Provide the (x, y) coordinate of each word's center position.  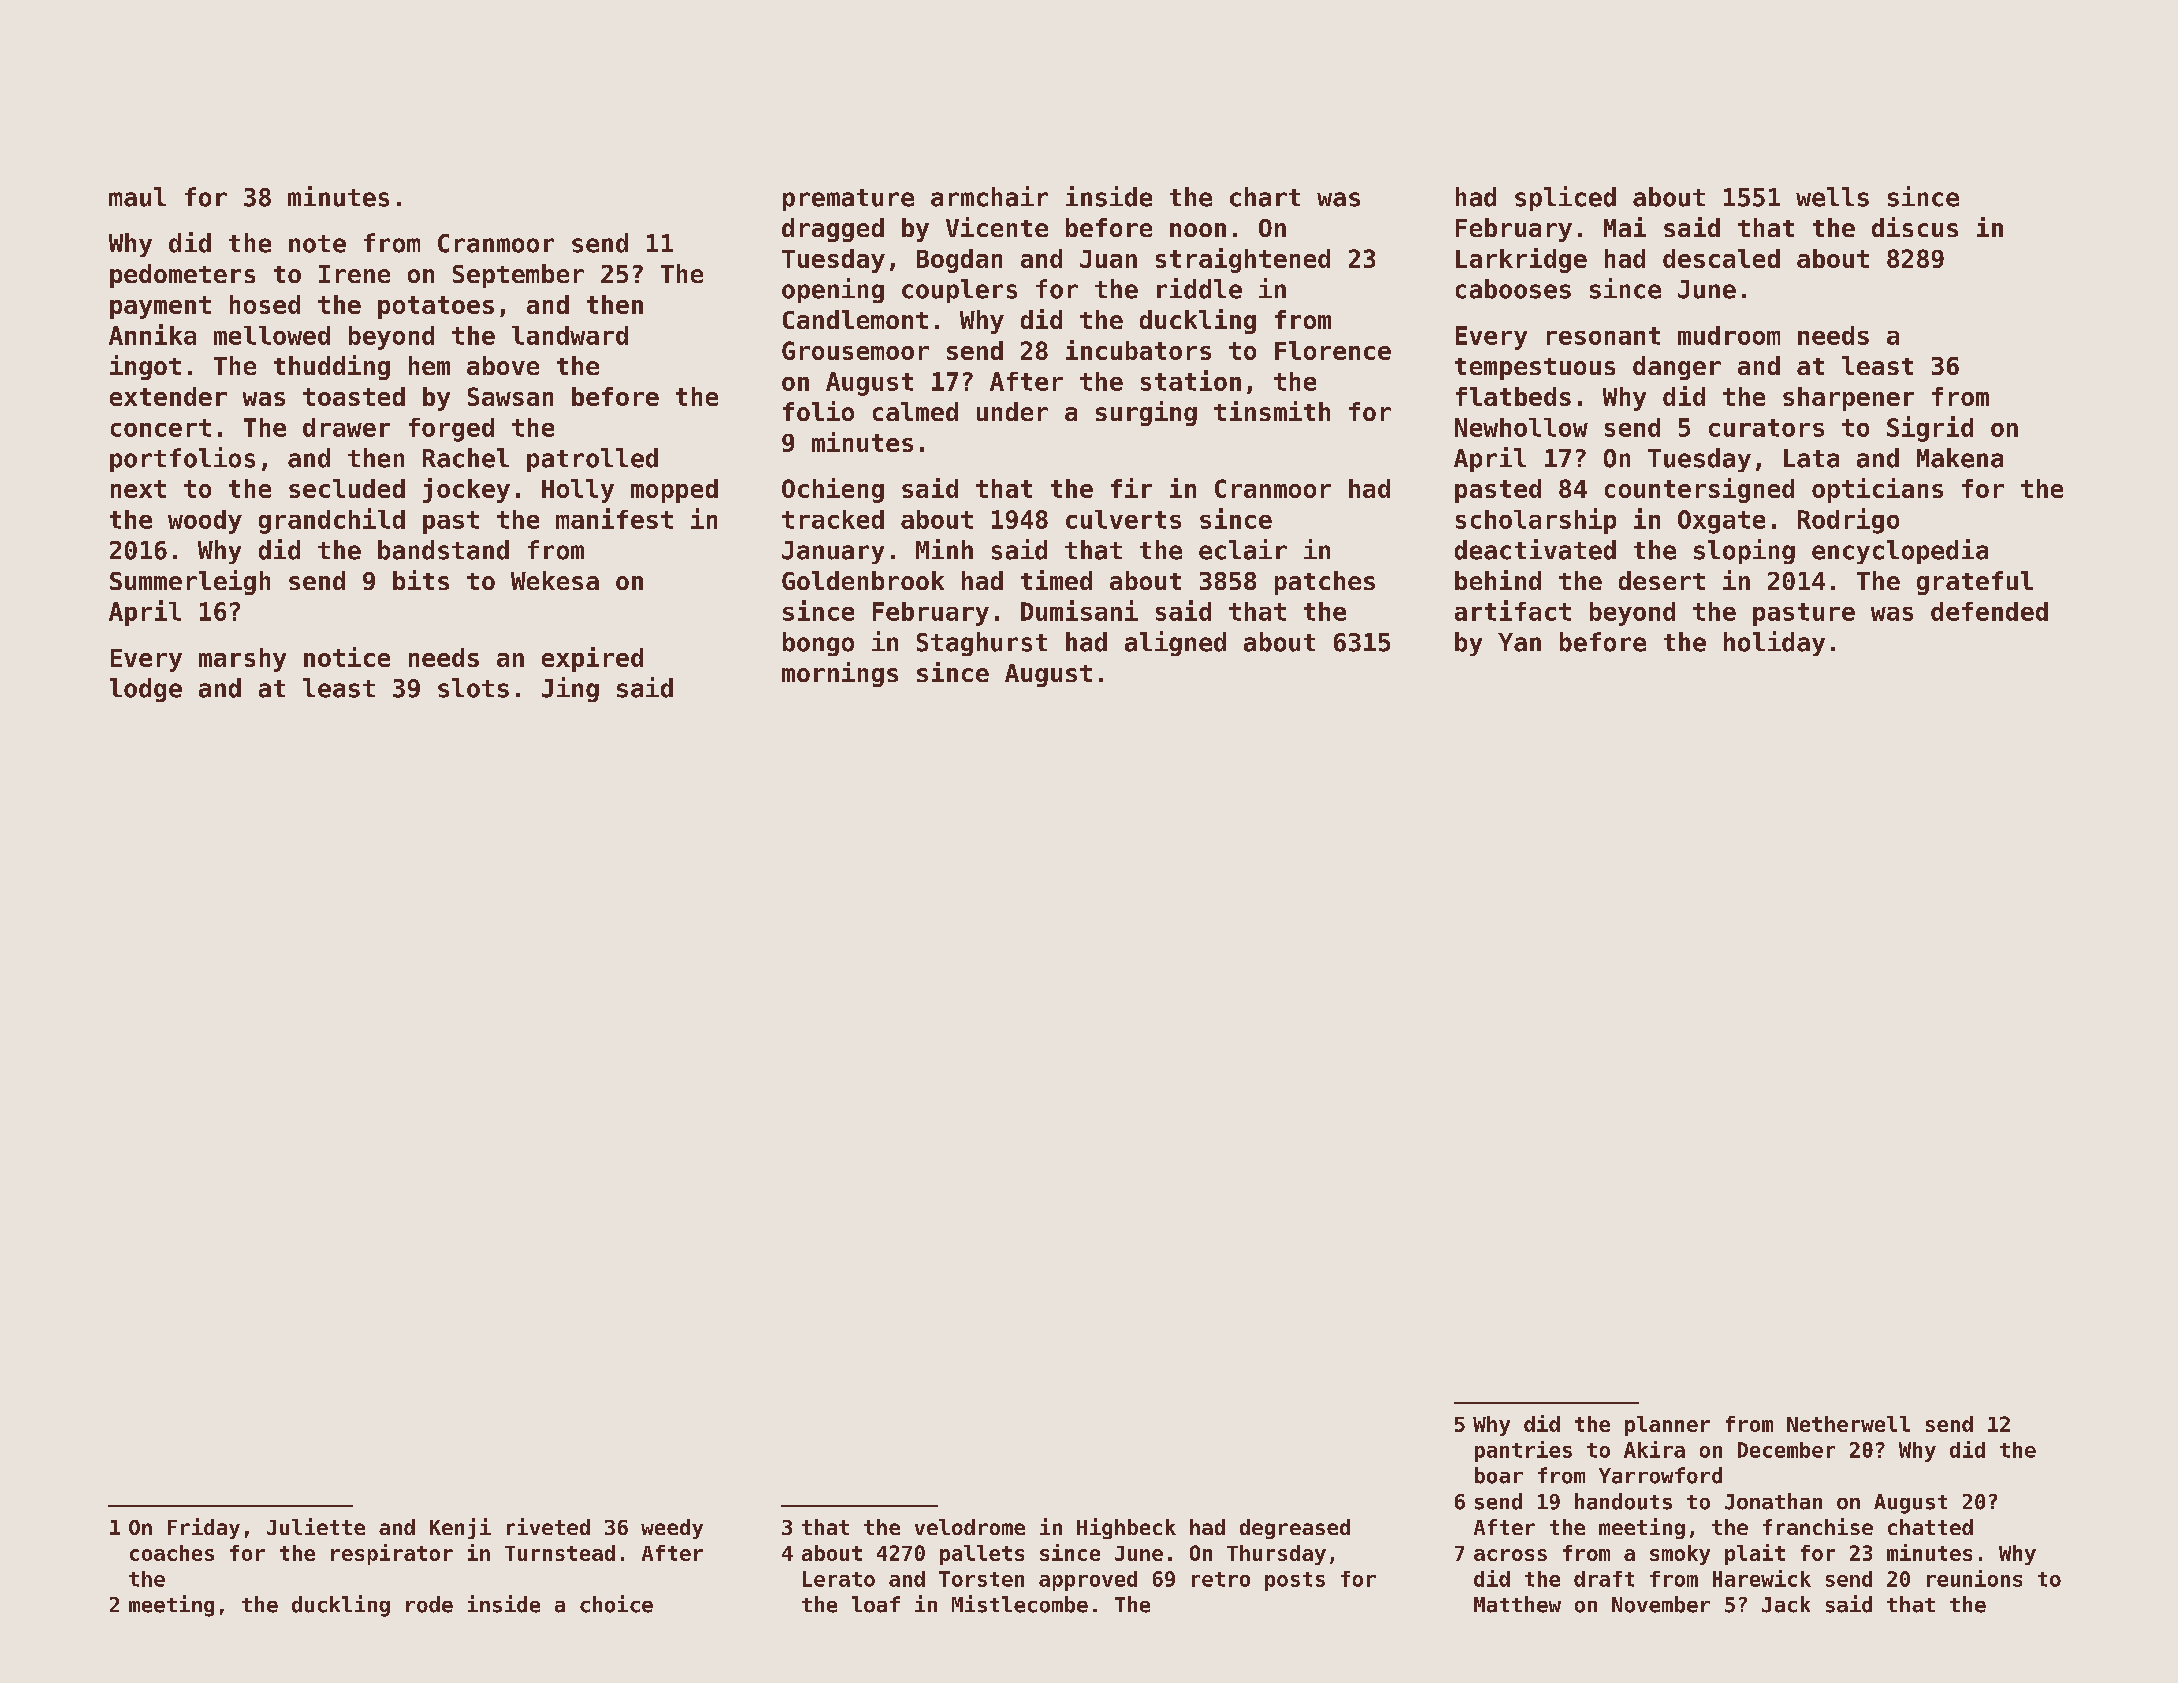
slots (473, 688)
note (317, 244)
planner (1667, 1426)
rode (429, 1604)
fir (1131, 488)
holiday (1774, 643)
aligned (1175, 643)
